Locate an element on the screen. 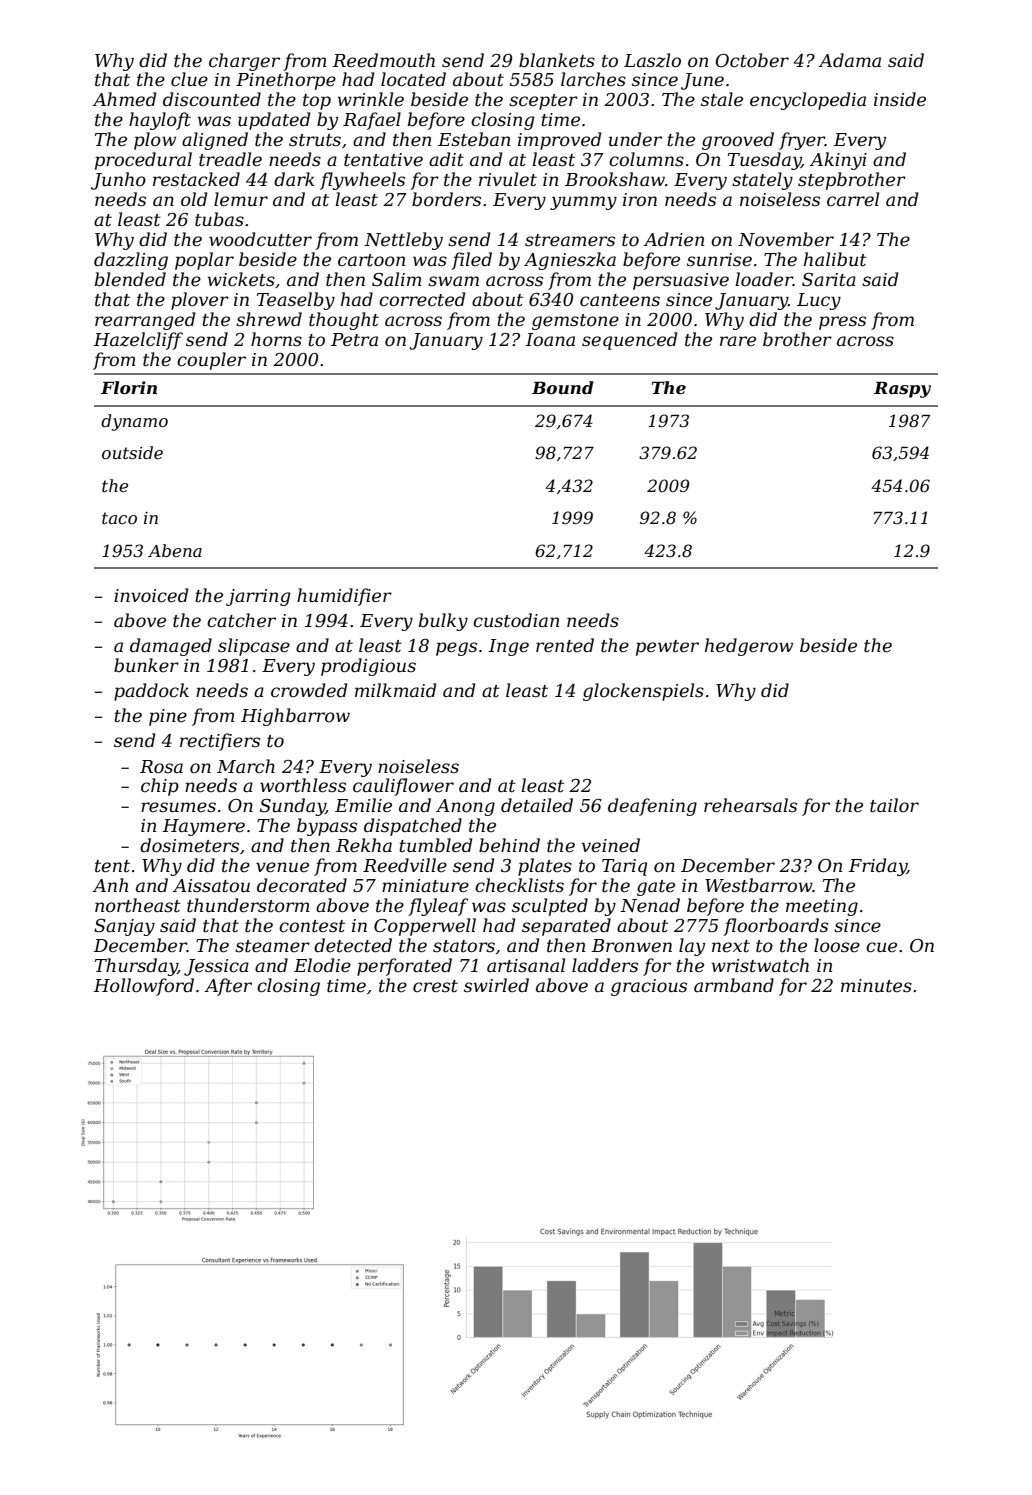  prodigious is located at coordinates (368, 667).
